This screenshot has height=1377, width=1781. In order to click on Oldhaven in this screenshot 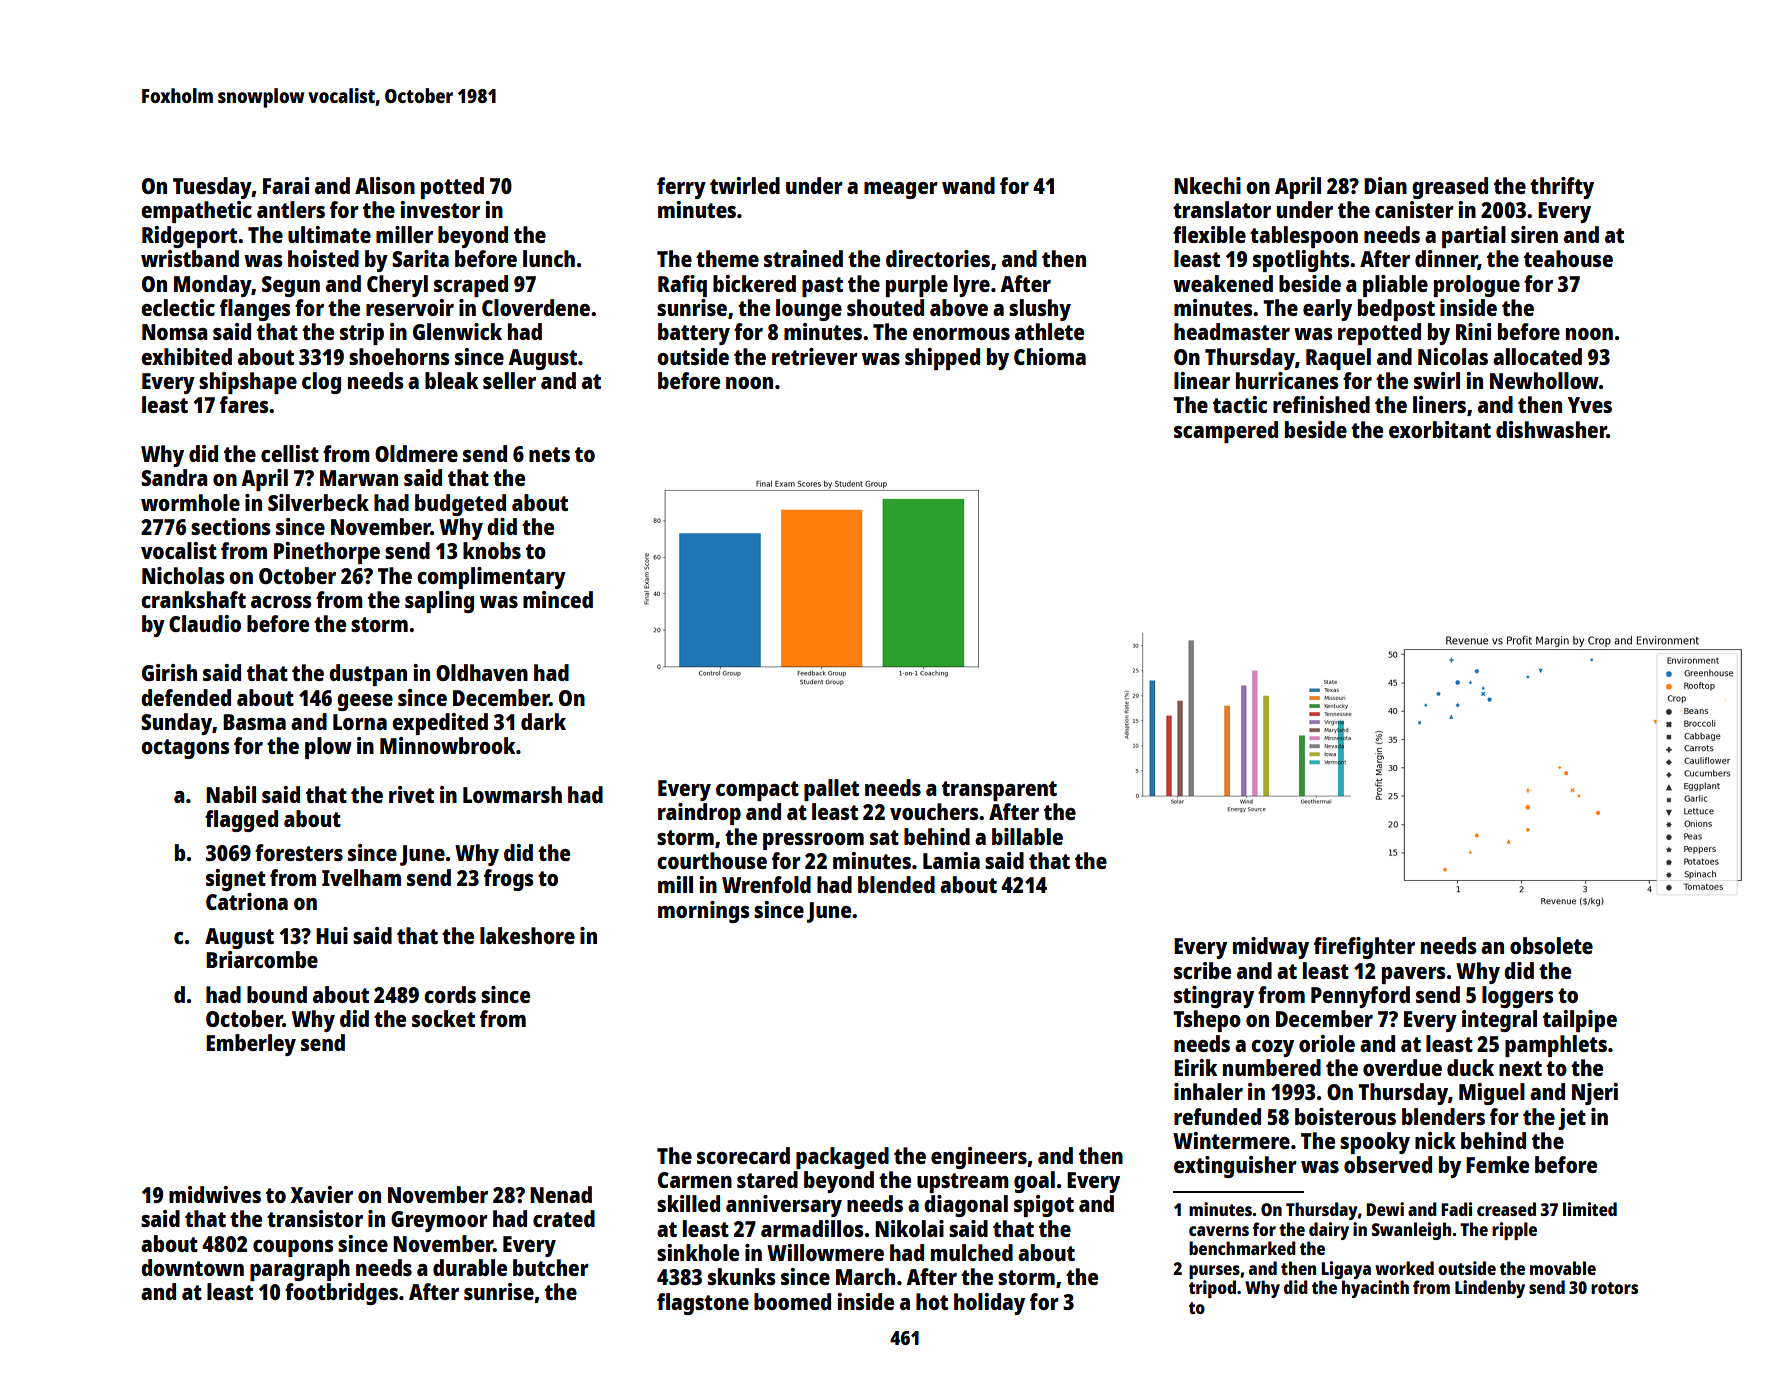, I will do `click(482, 672)`.
